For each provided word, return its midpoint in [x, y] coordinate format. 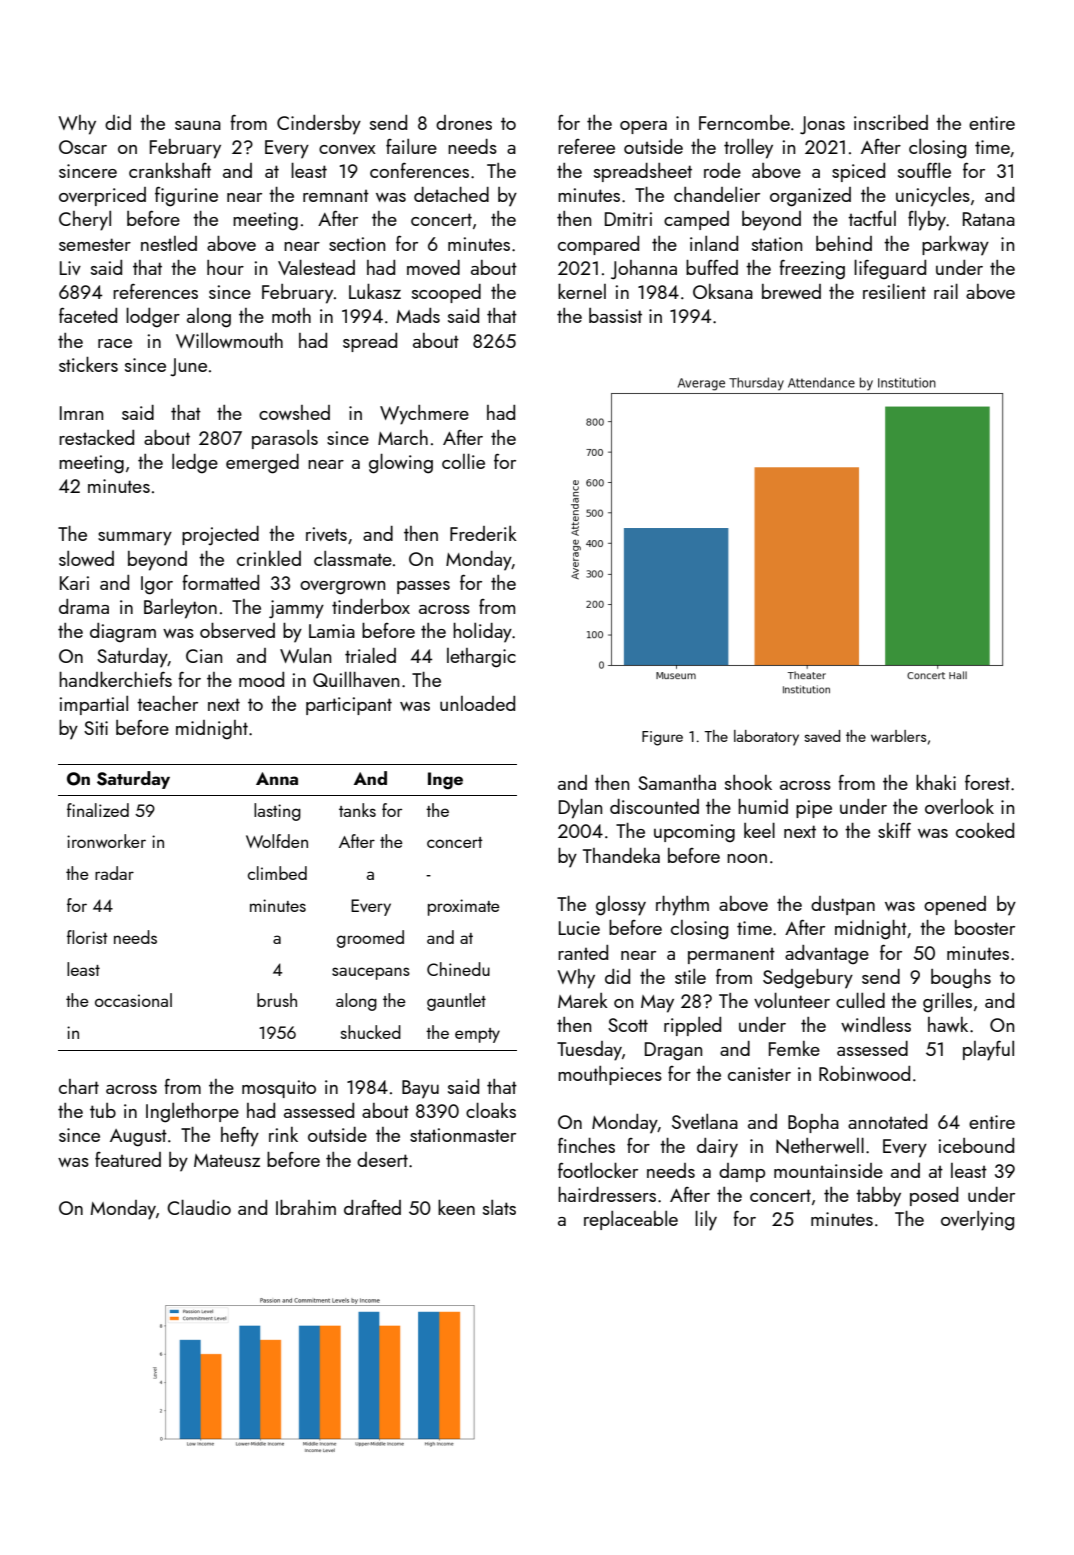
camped [696, 220]
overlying [977, 1221]
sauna [198, 125]
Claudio [199, 1207]
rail [946, 291]
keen [456, 1207]
